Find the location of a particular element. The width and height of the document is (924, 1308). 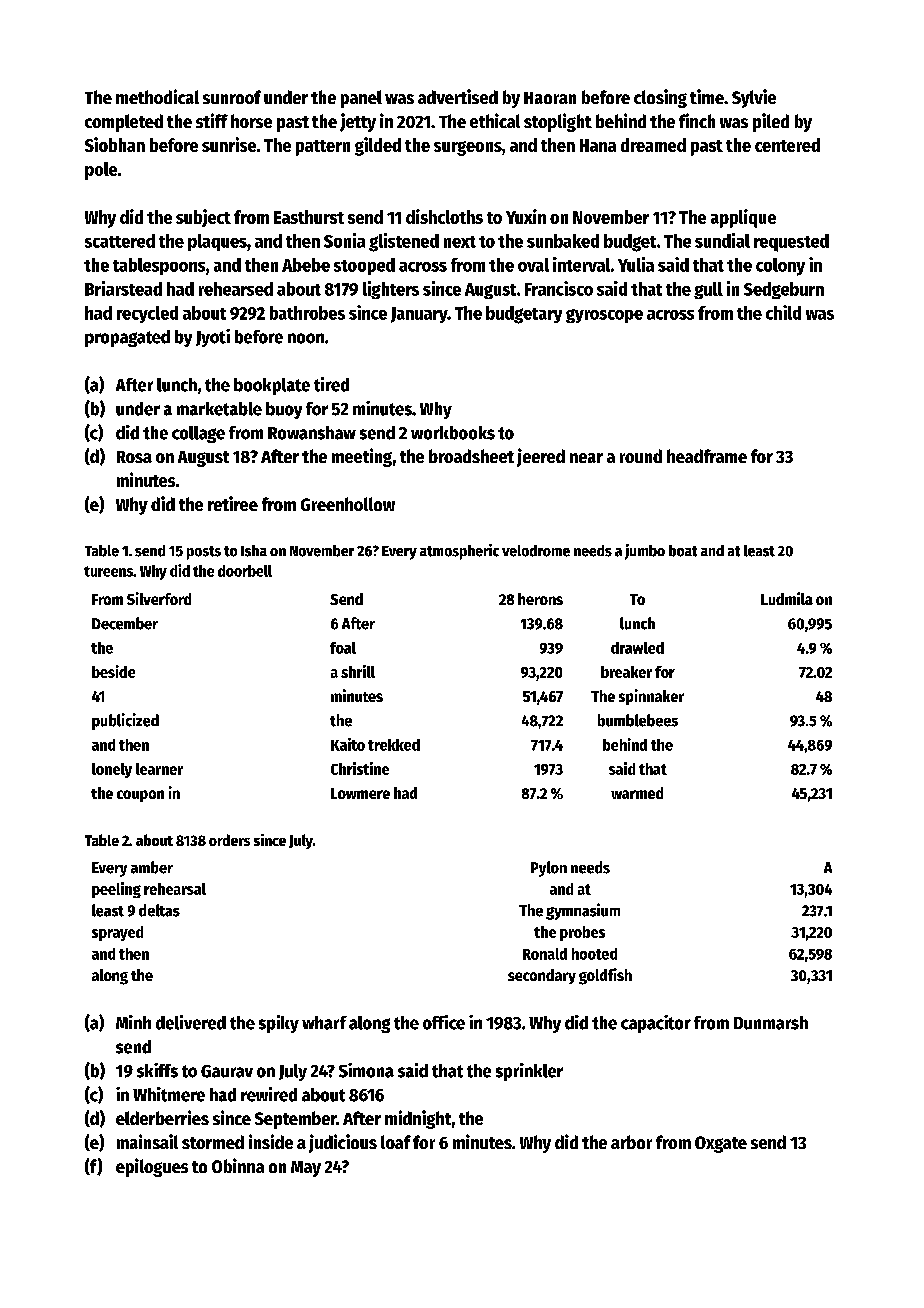

Obinna is located at coordinates (238, 1165).
